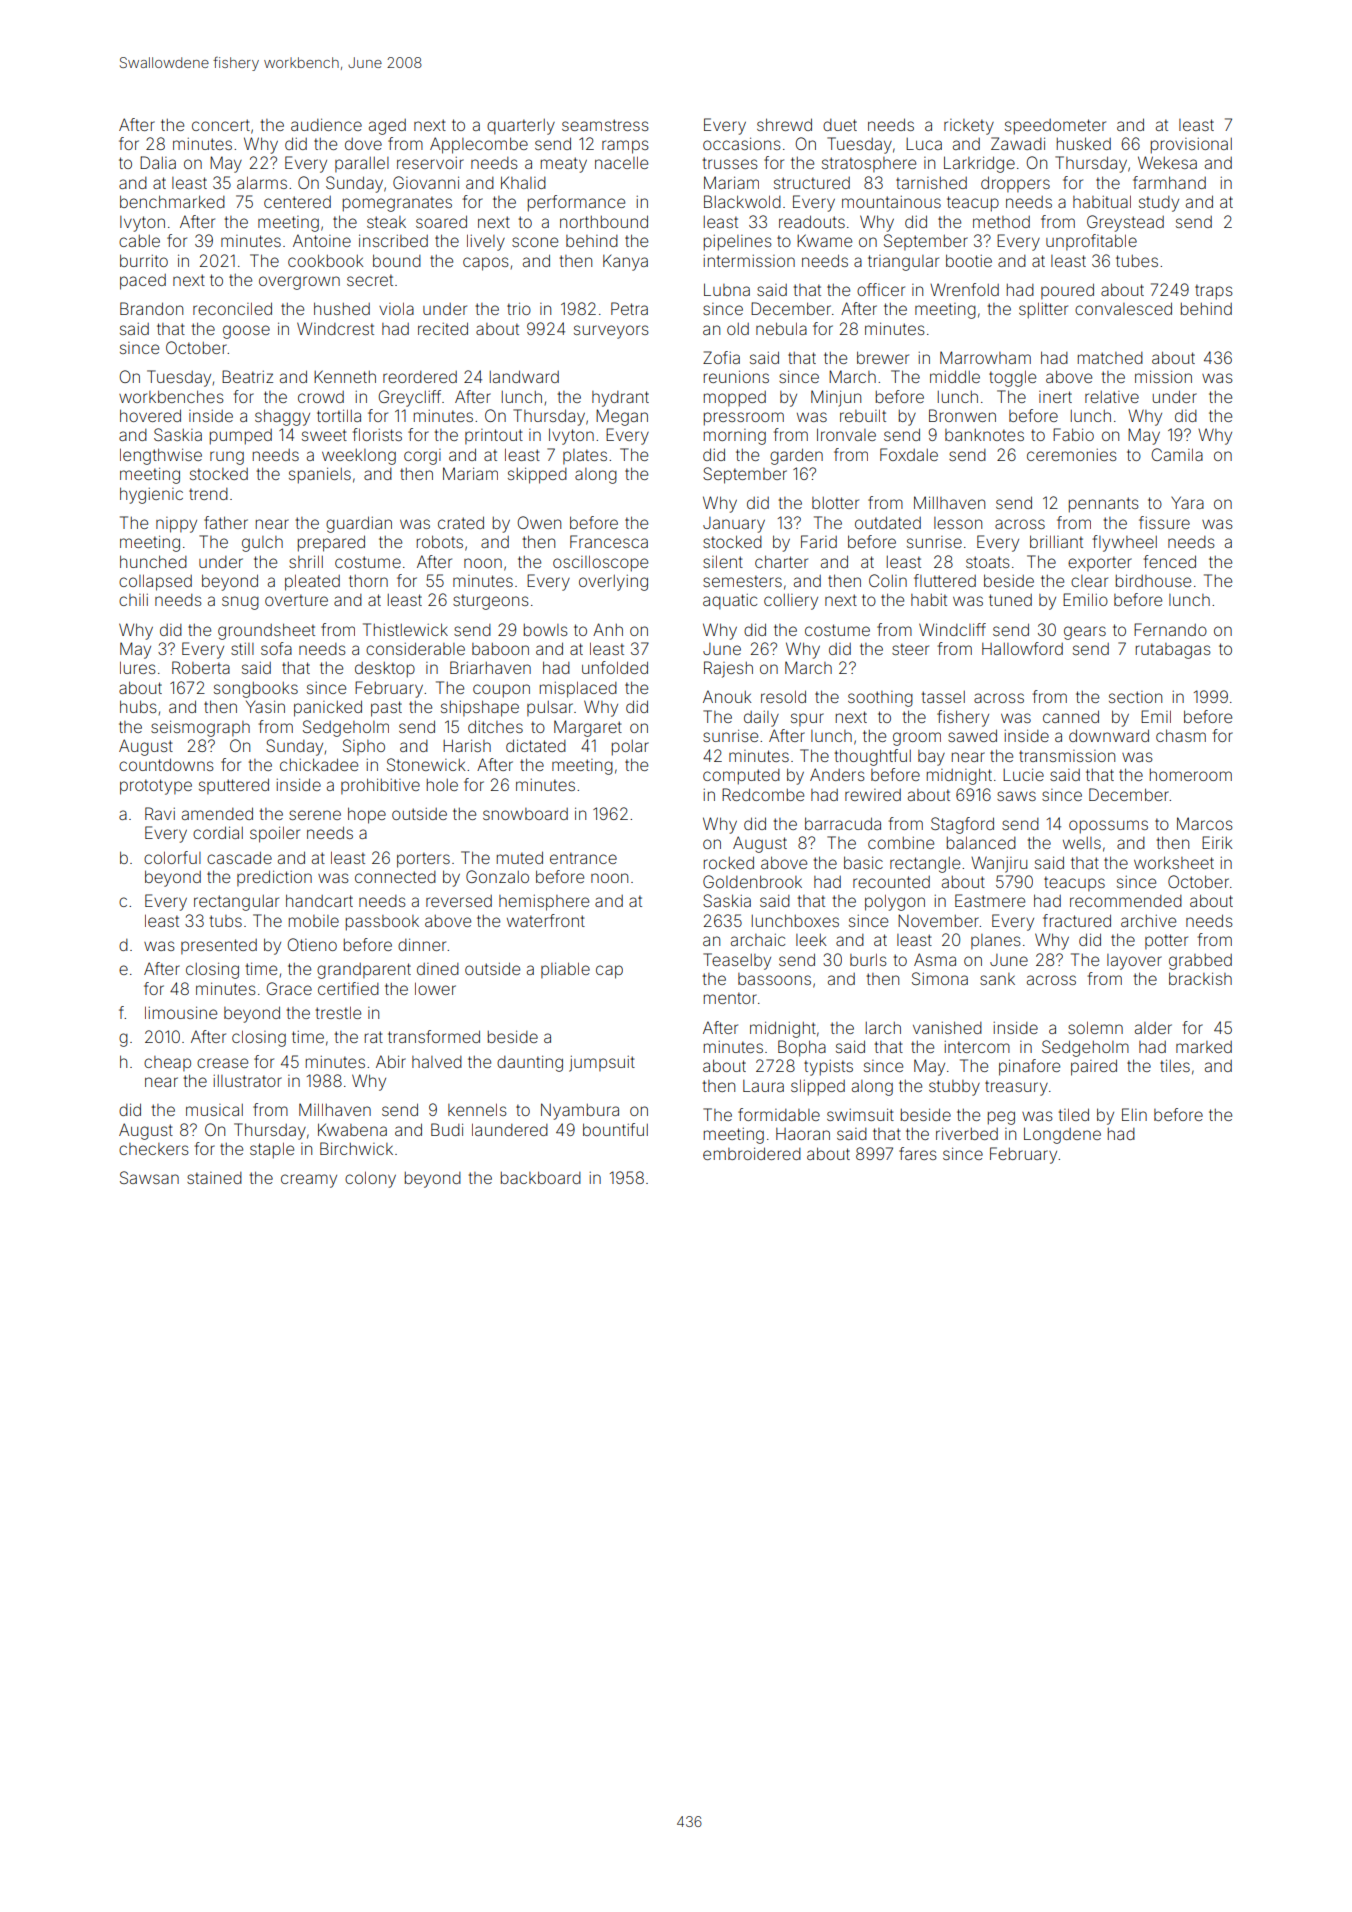 This document has height=1912, width=1352. I want to click on Camila, so click(1177, 454).
